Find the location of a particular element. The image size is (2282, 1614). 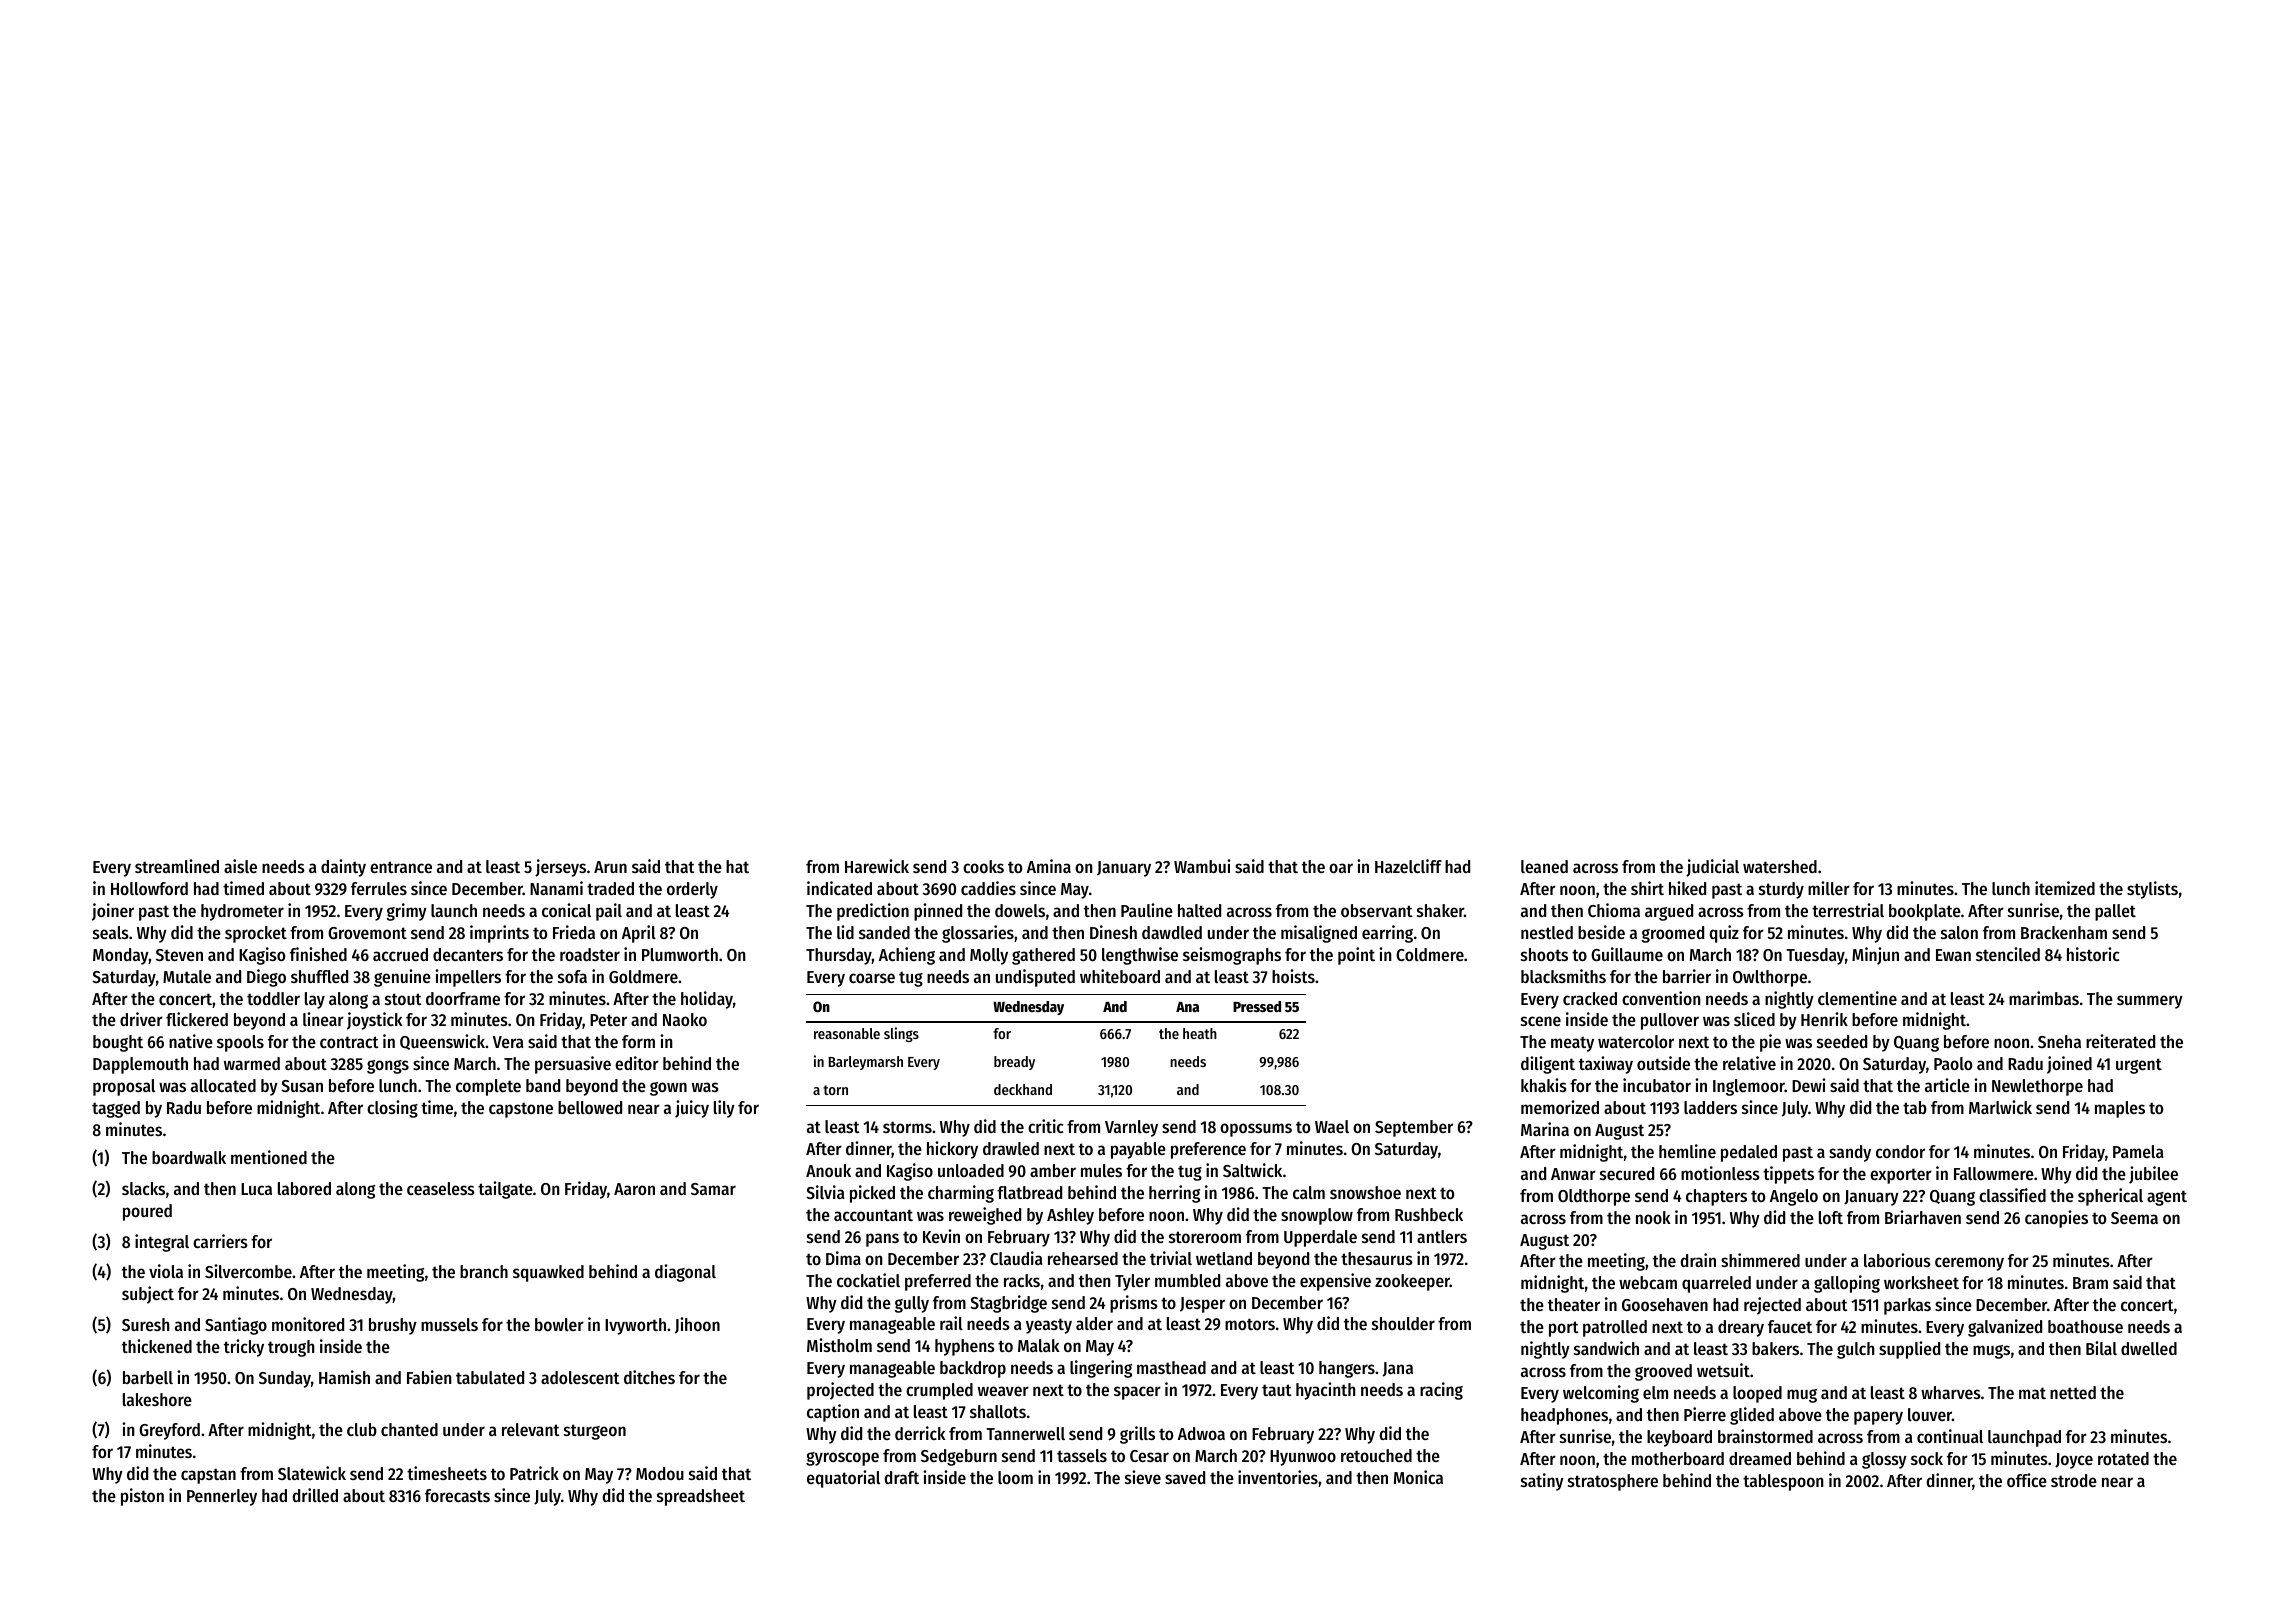

editor is located at coordinates (637, 1063).
